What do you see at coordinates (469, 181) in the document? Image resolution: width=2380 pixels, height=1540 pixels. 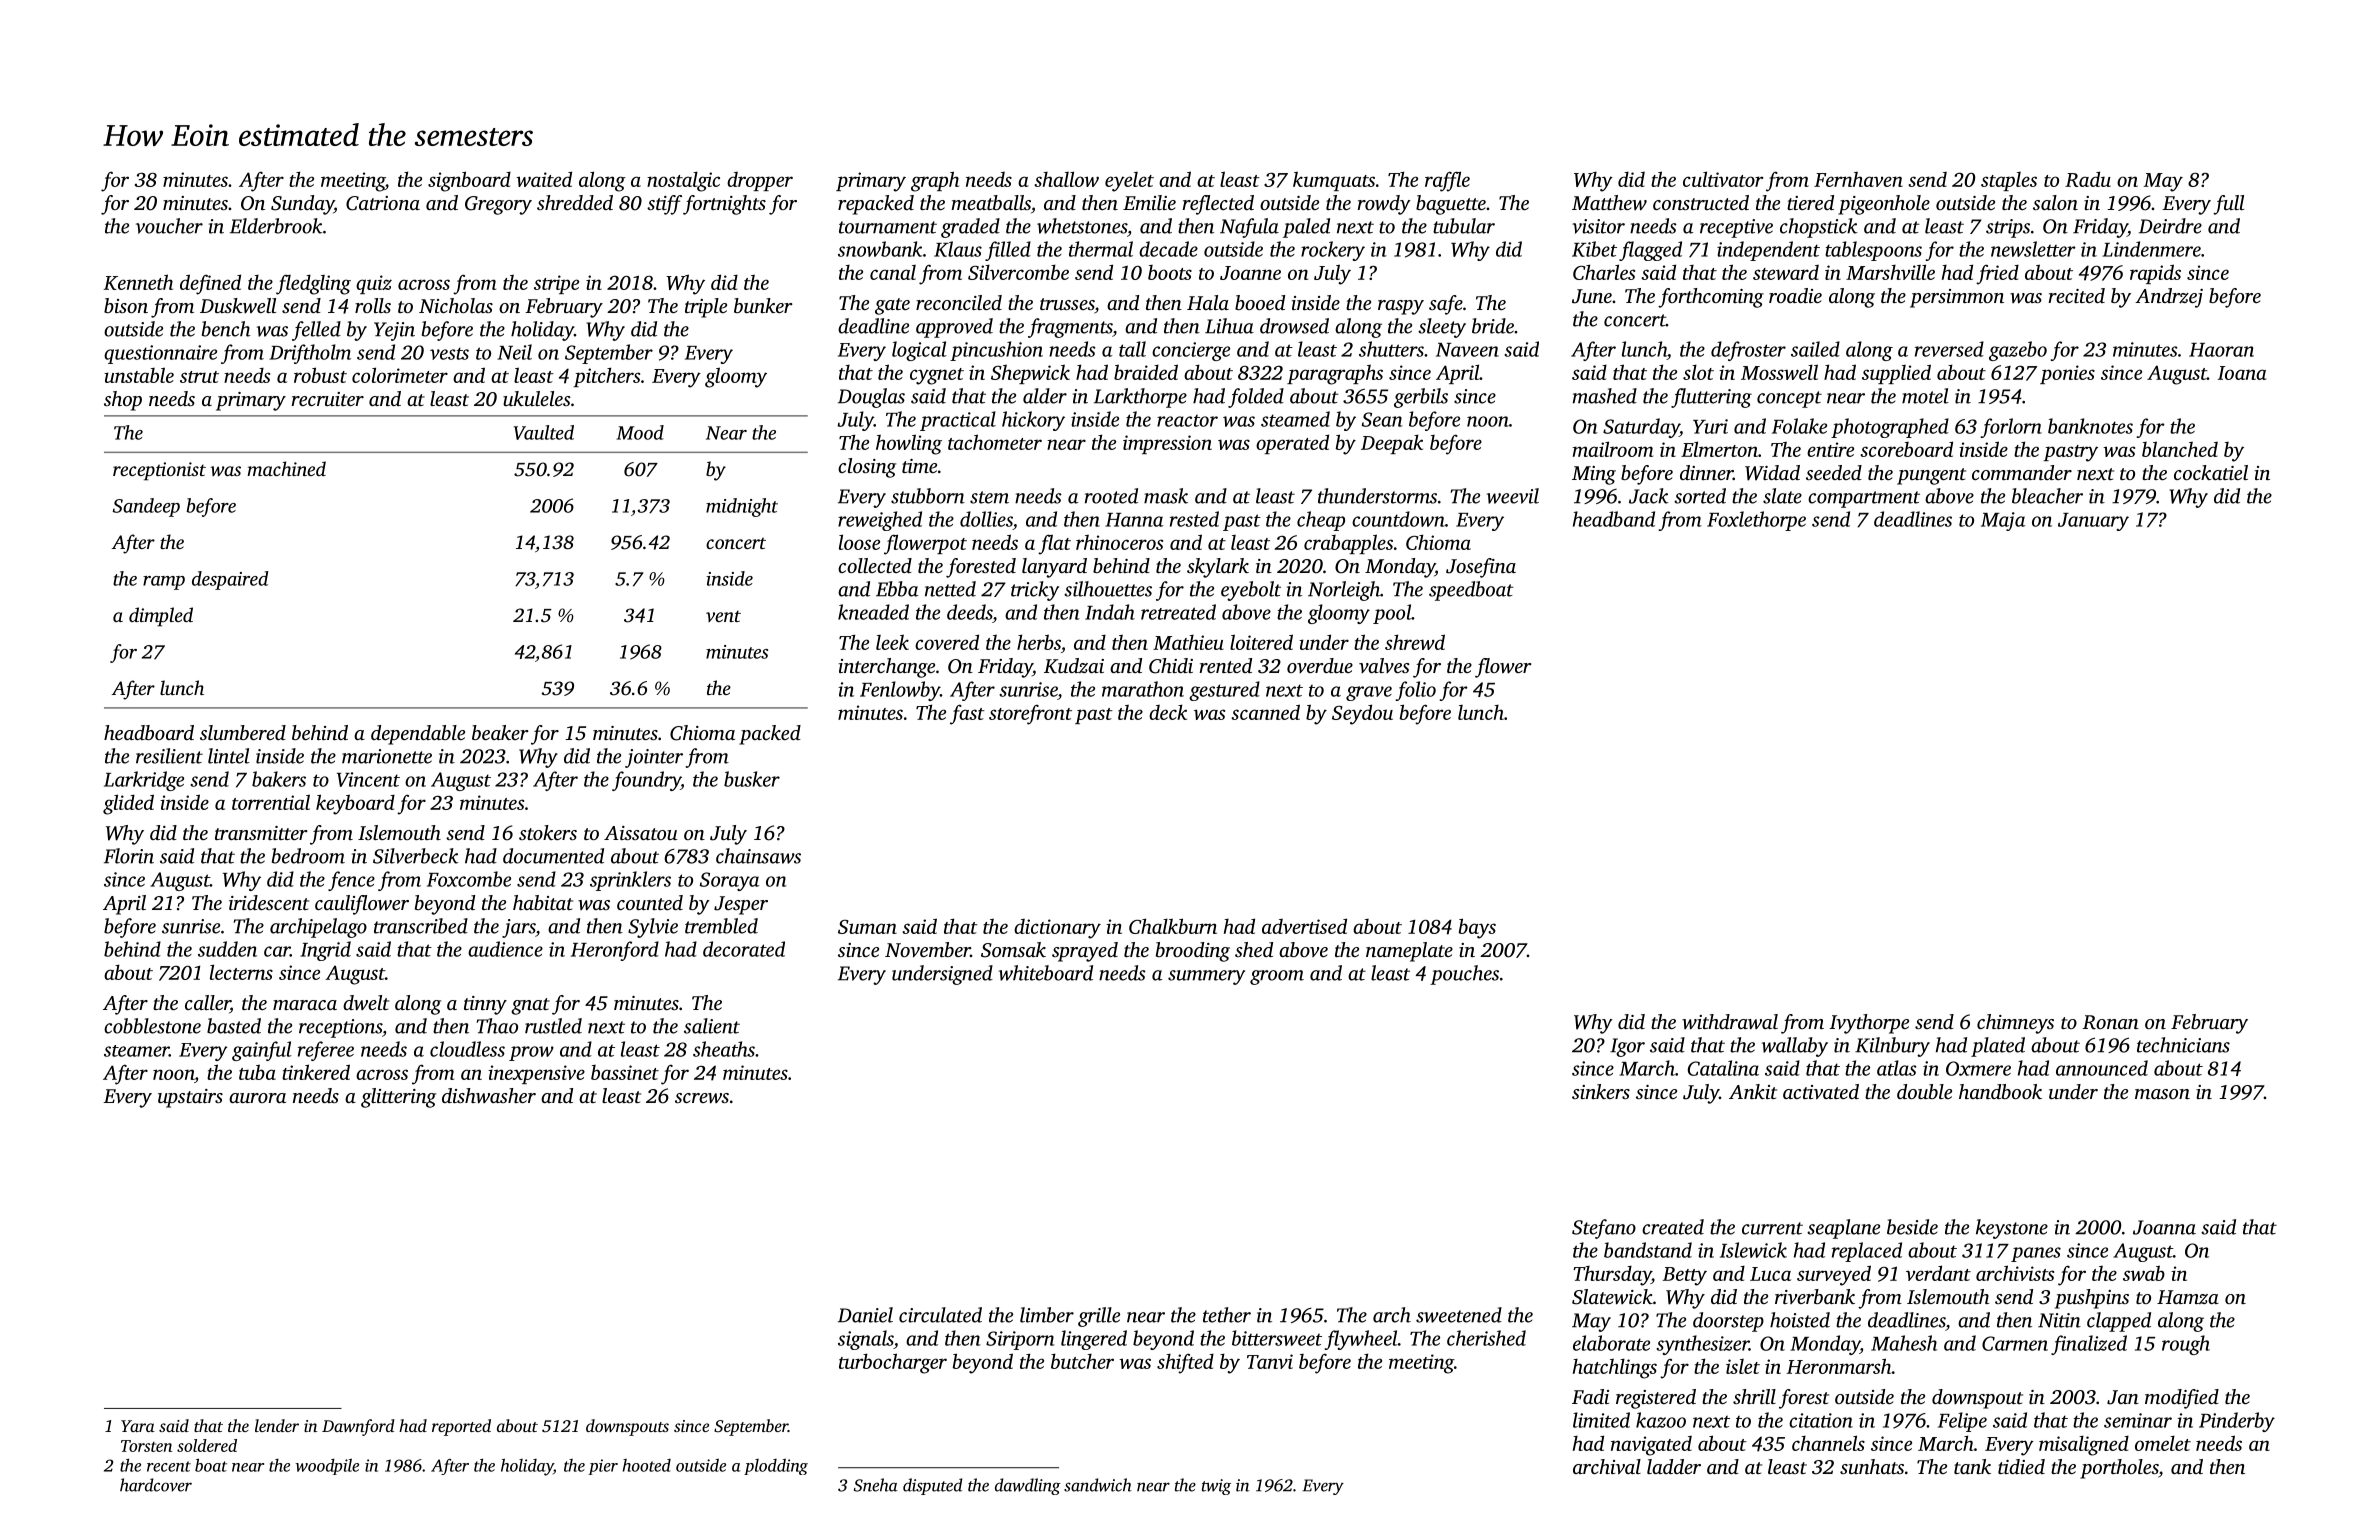 I see `signboard` at bounding box center [469, 181].
